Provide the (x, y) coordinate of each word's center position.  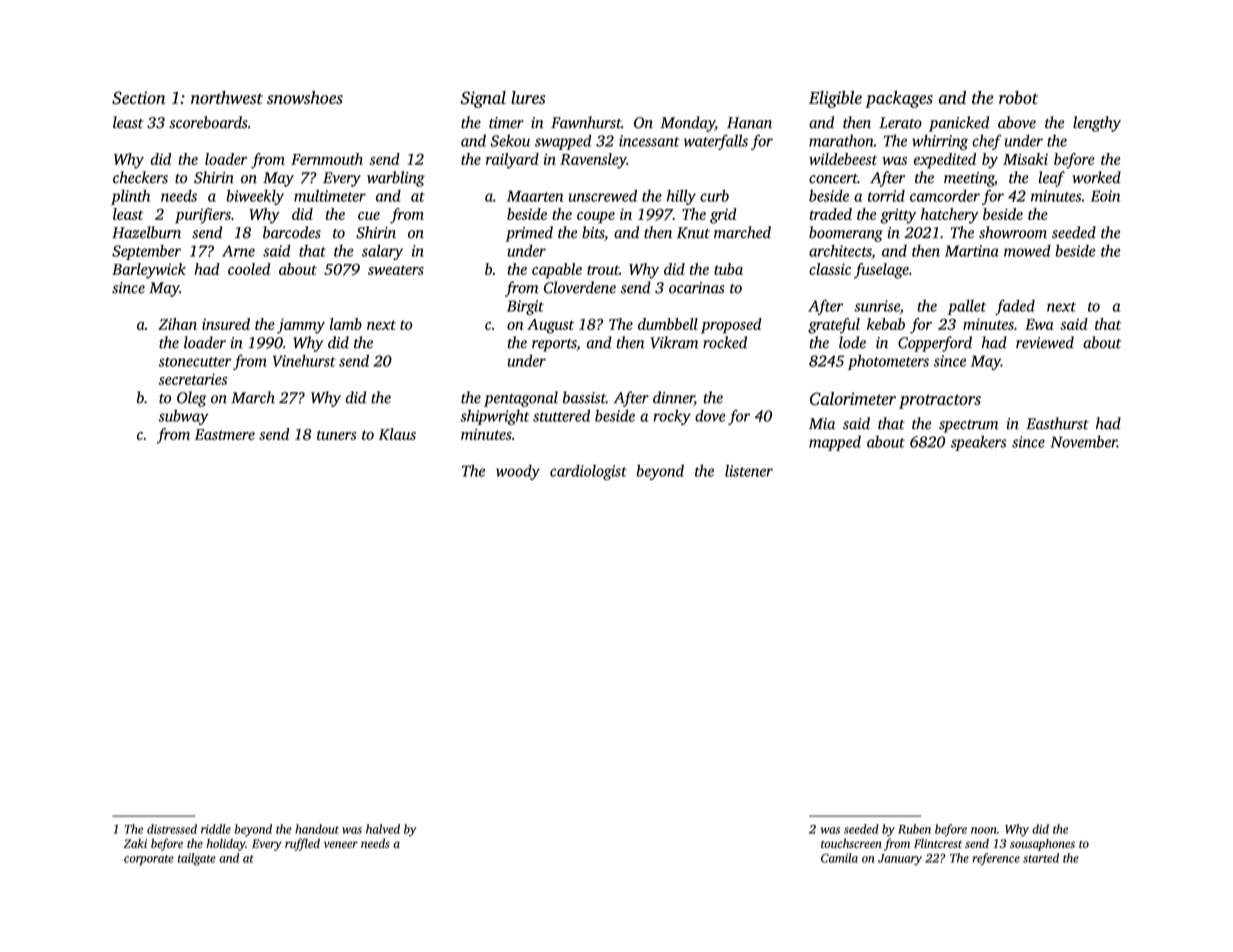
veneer (341, 844)
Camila (839, 858)
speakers (978, 443)
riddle (216, 829)
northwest (227, 97)
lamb (346, 324)
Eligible (835, 99)
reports (554, 345)
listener (749, 471)
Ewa (1039, 324)
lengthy (1097, 124)
